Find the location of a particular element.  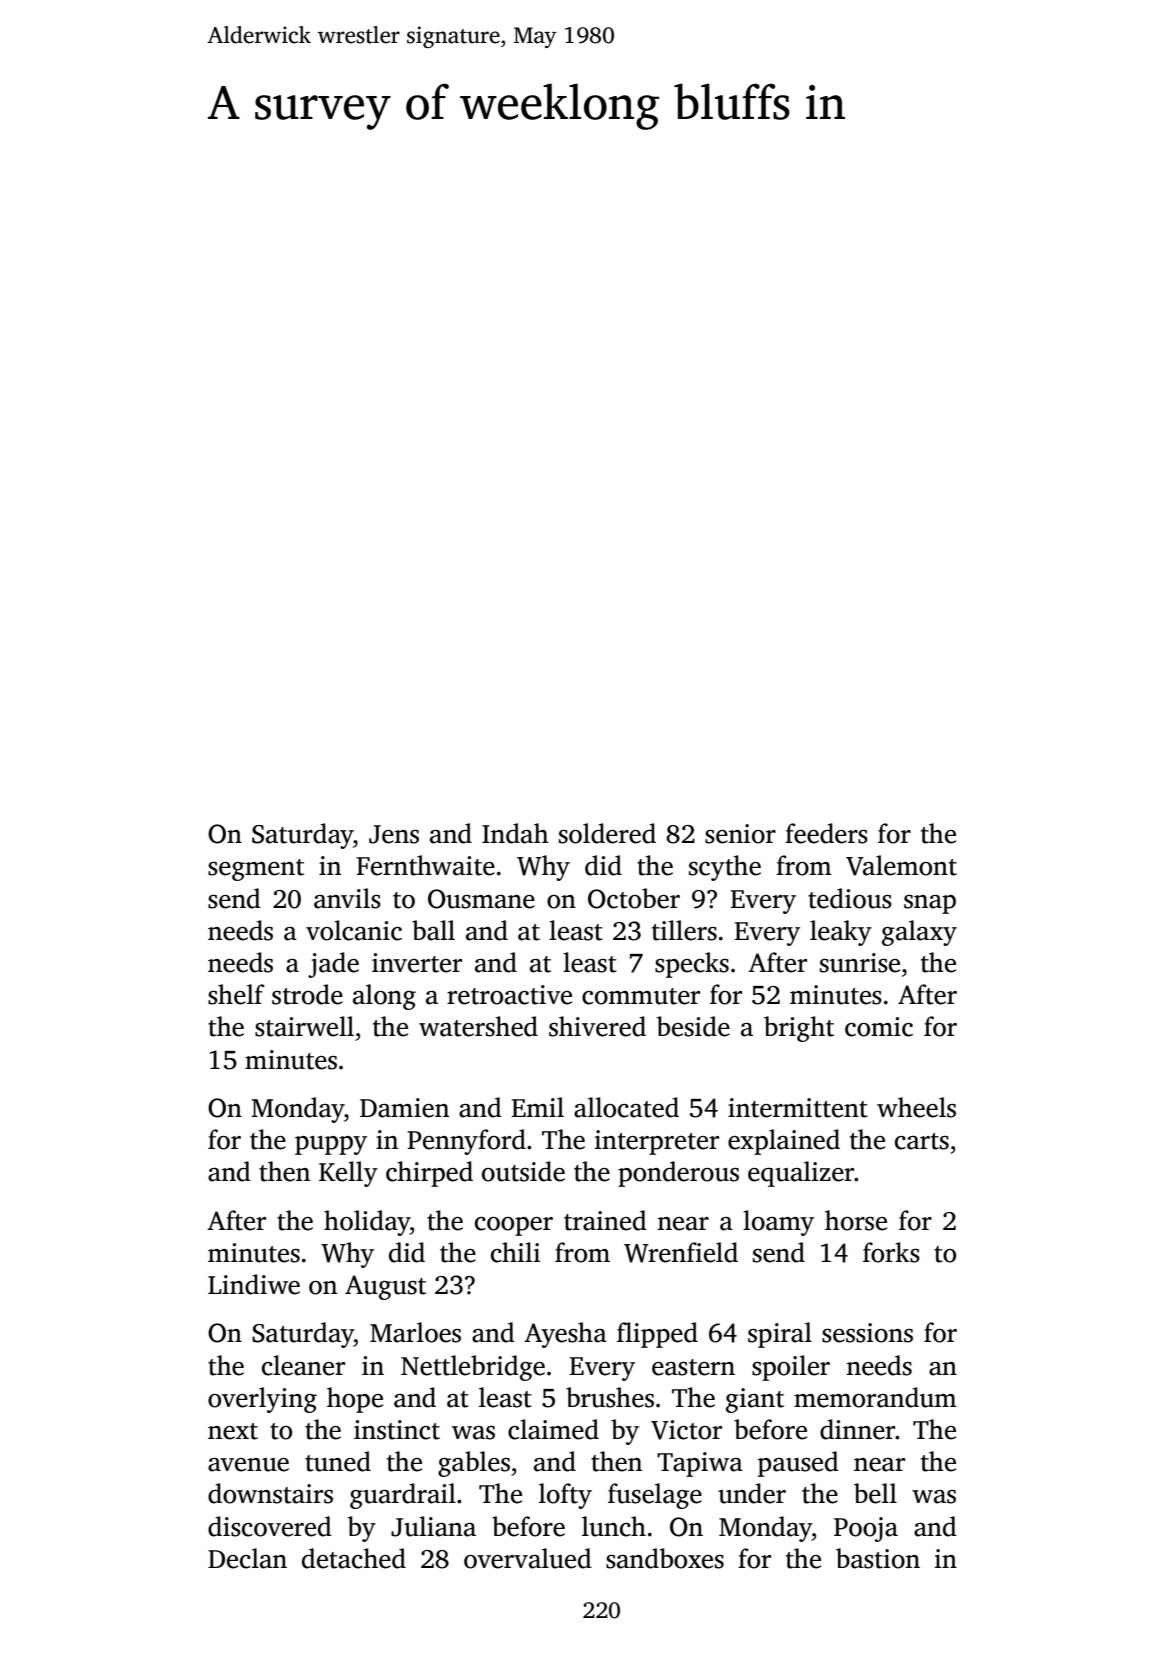

detached is located at coordinates (354, 1558).
